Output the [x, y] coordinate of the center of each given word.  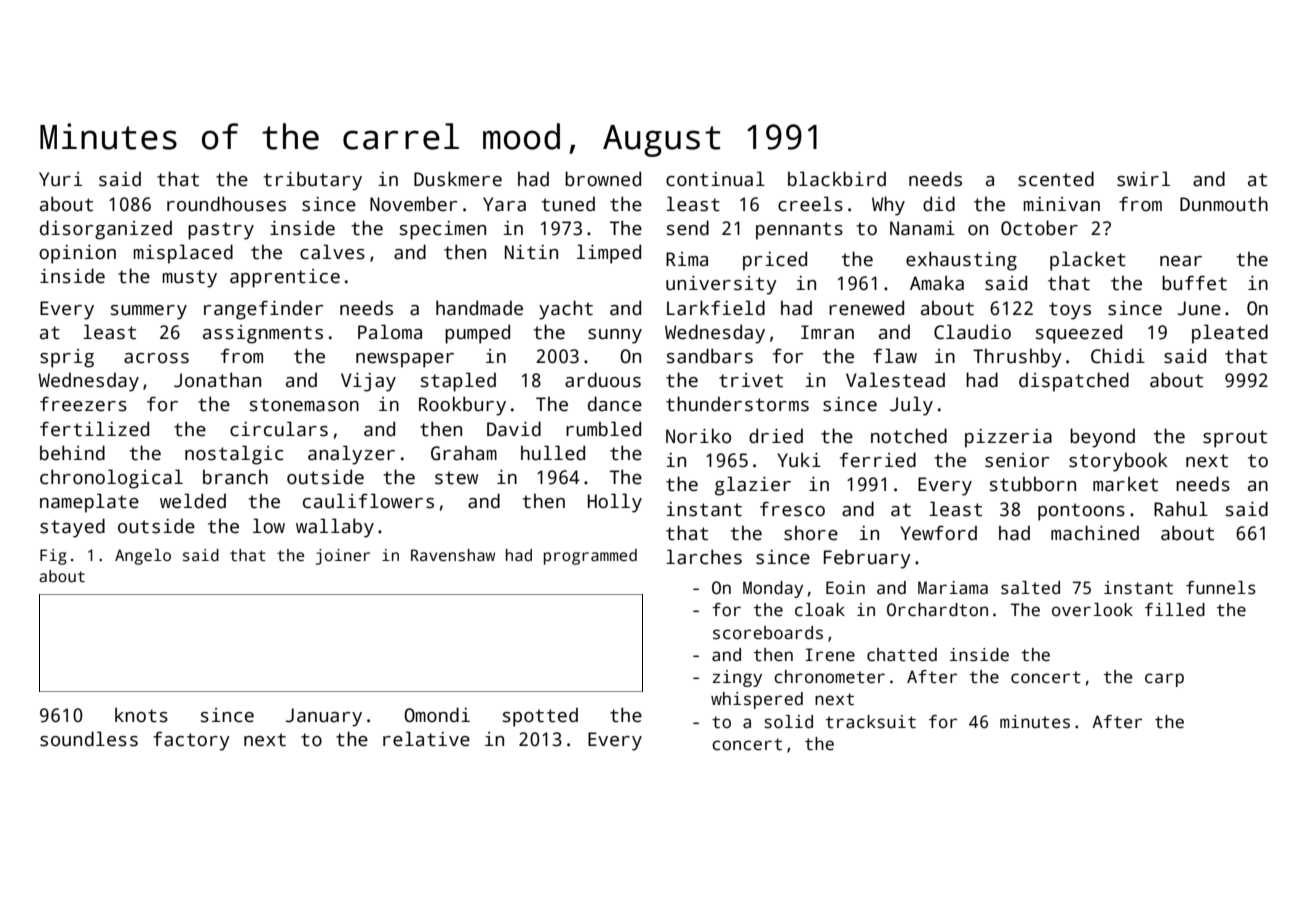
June [1199, 308]
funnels [1221, 588]
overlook [1092, 610]
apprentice [285, 278]
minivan [1062, 204]
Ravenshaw [453, 555]
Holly [615, 503]
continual [715, 179]
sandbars [710, 356]
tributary [312, 181]
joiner [343, 557]
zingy [737, 678]
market [1125, 484]
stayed [72, 528]
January [324, 717]
